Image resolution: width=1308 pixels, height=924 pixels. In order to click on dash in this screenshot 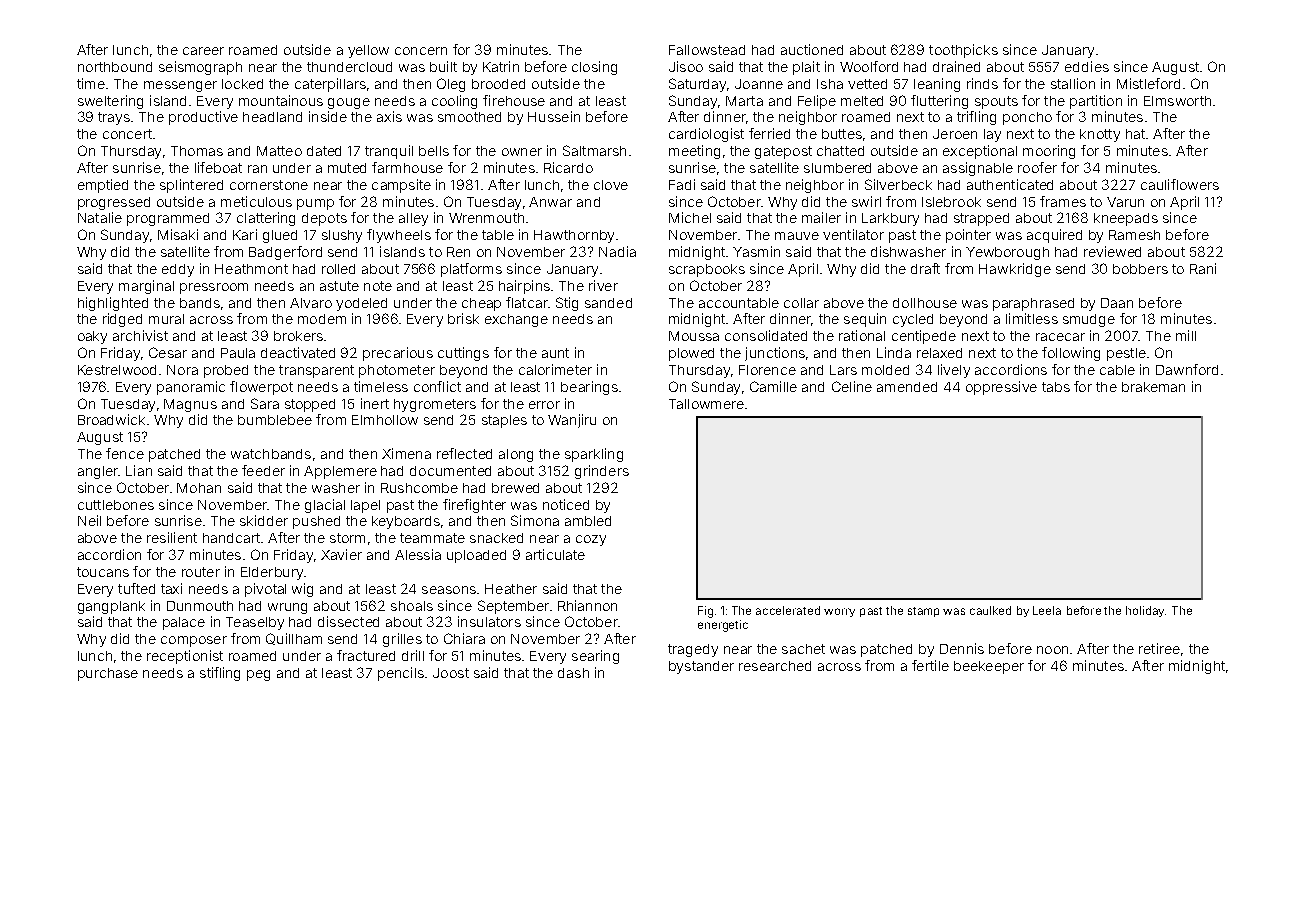, I will do `click(573, 673)`.
